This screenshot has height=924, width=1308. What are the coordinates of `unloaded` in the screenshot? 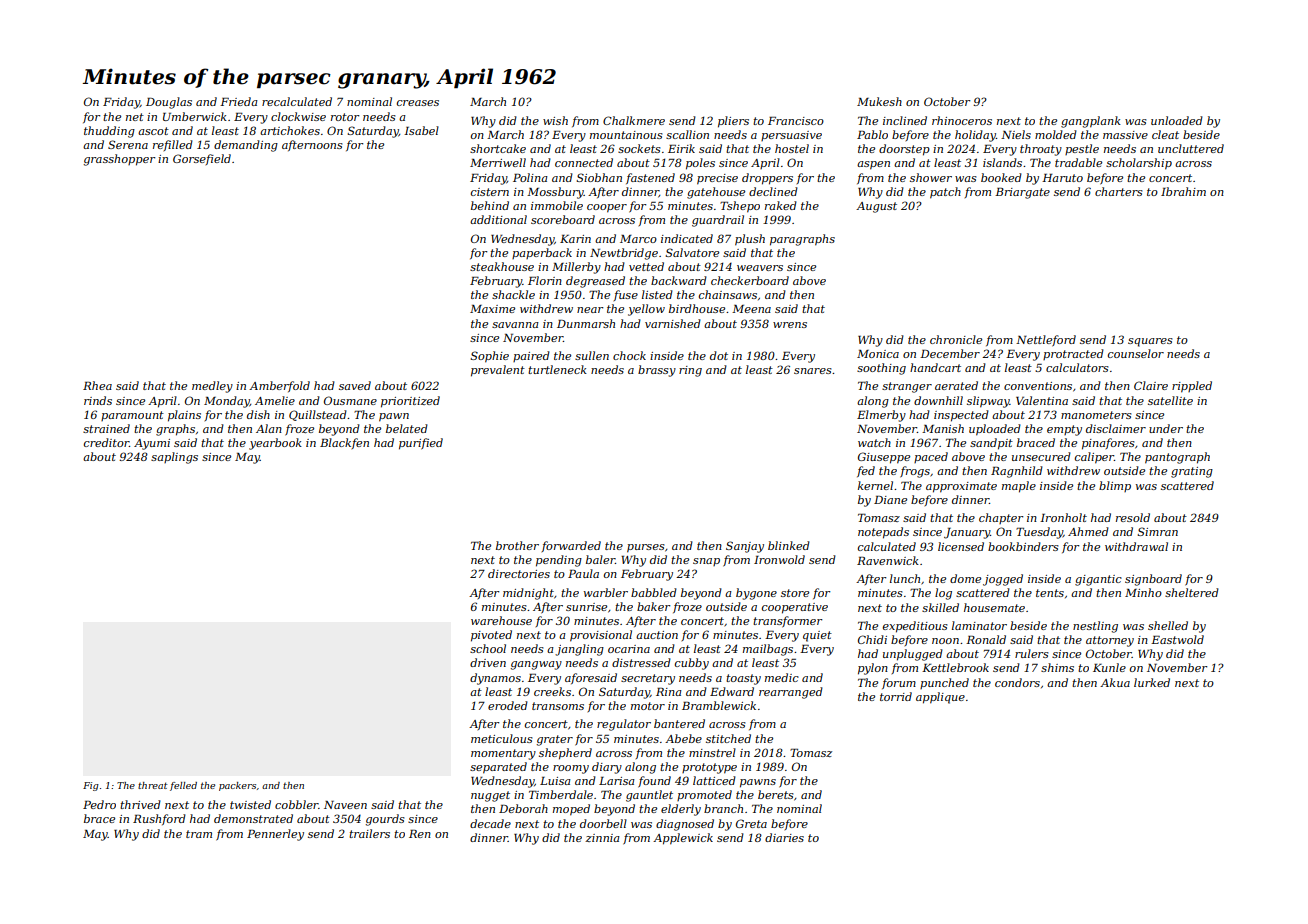 It's located at (1177, 120).
